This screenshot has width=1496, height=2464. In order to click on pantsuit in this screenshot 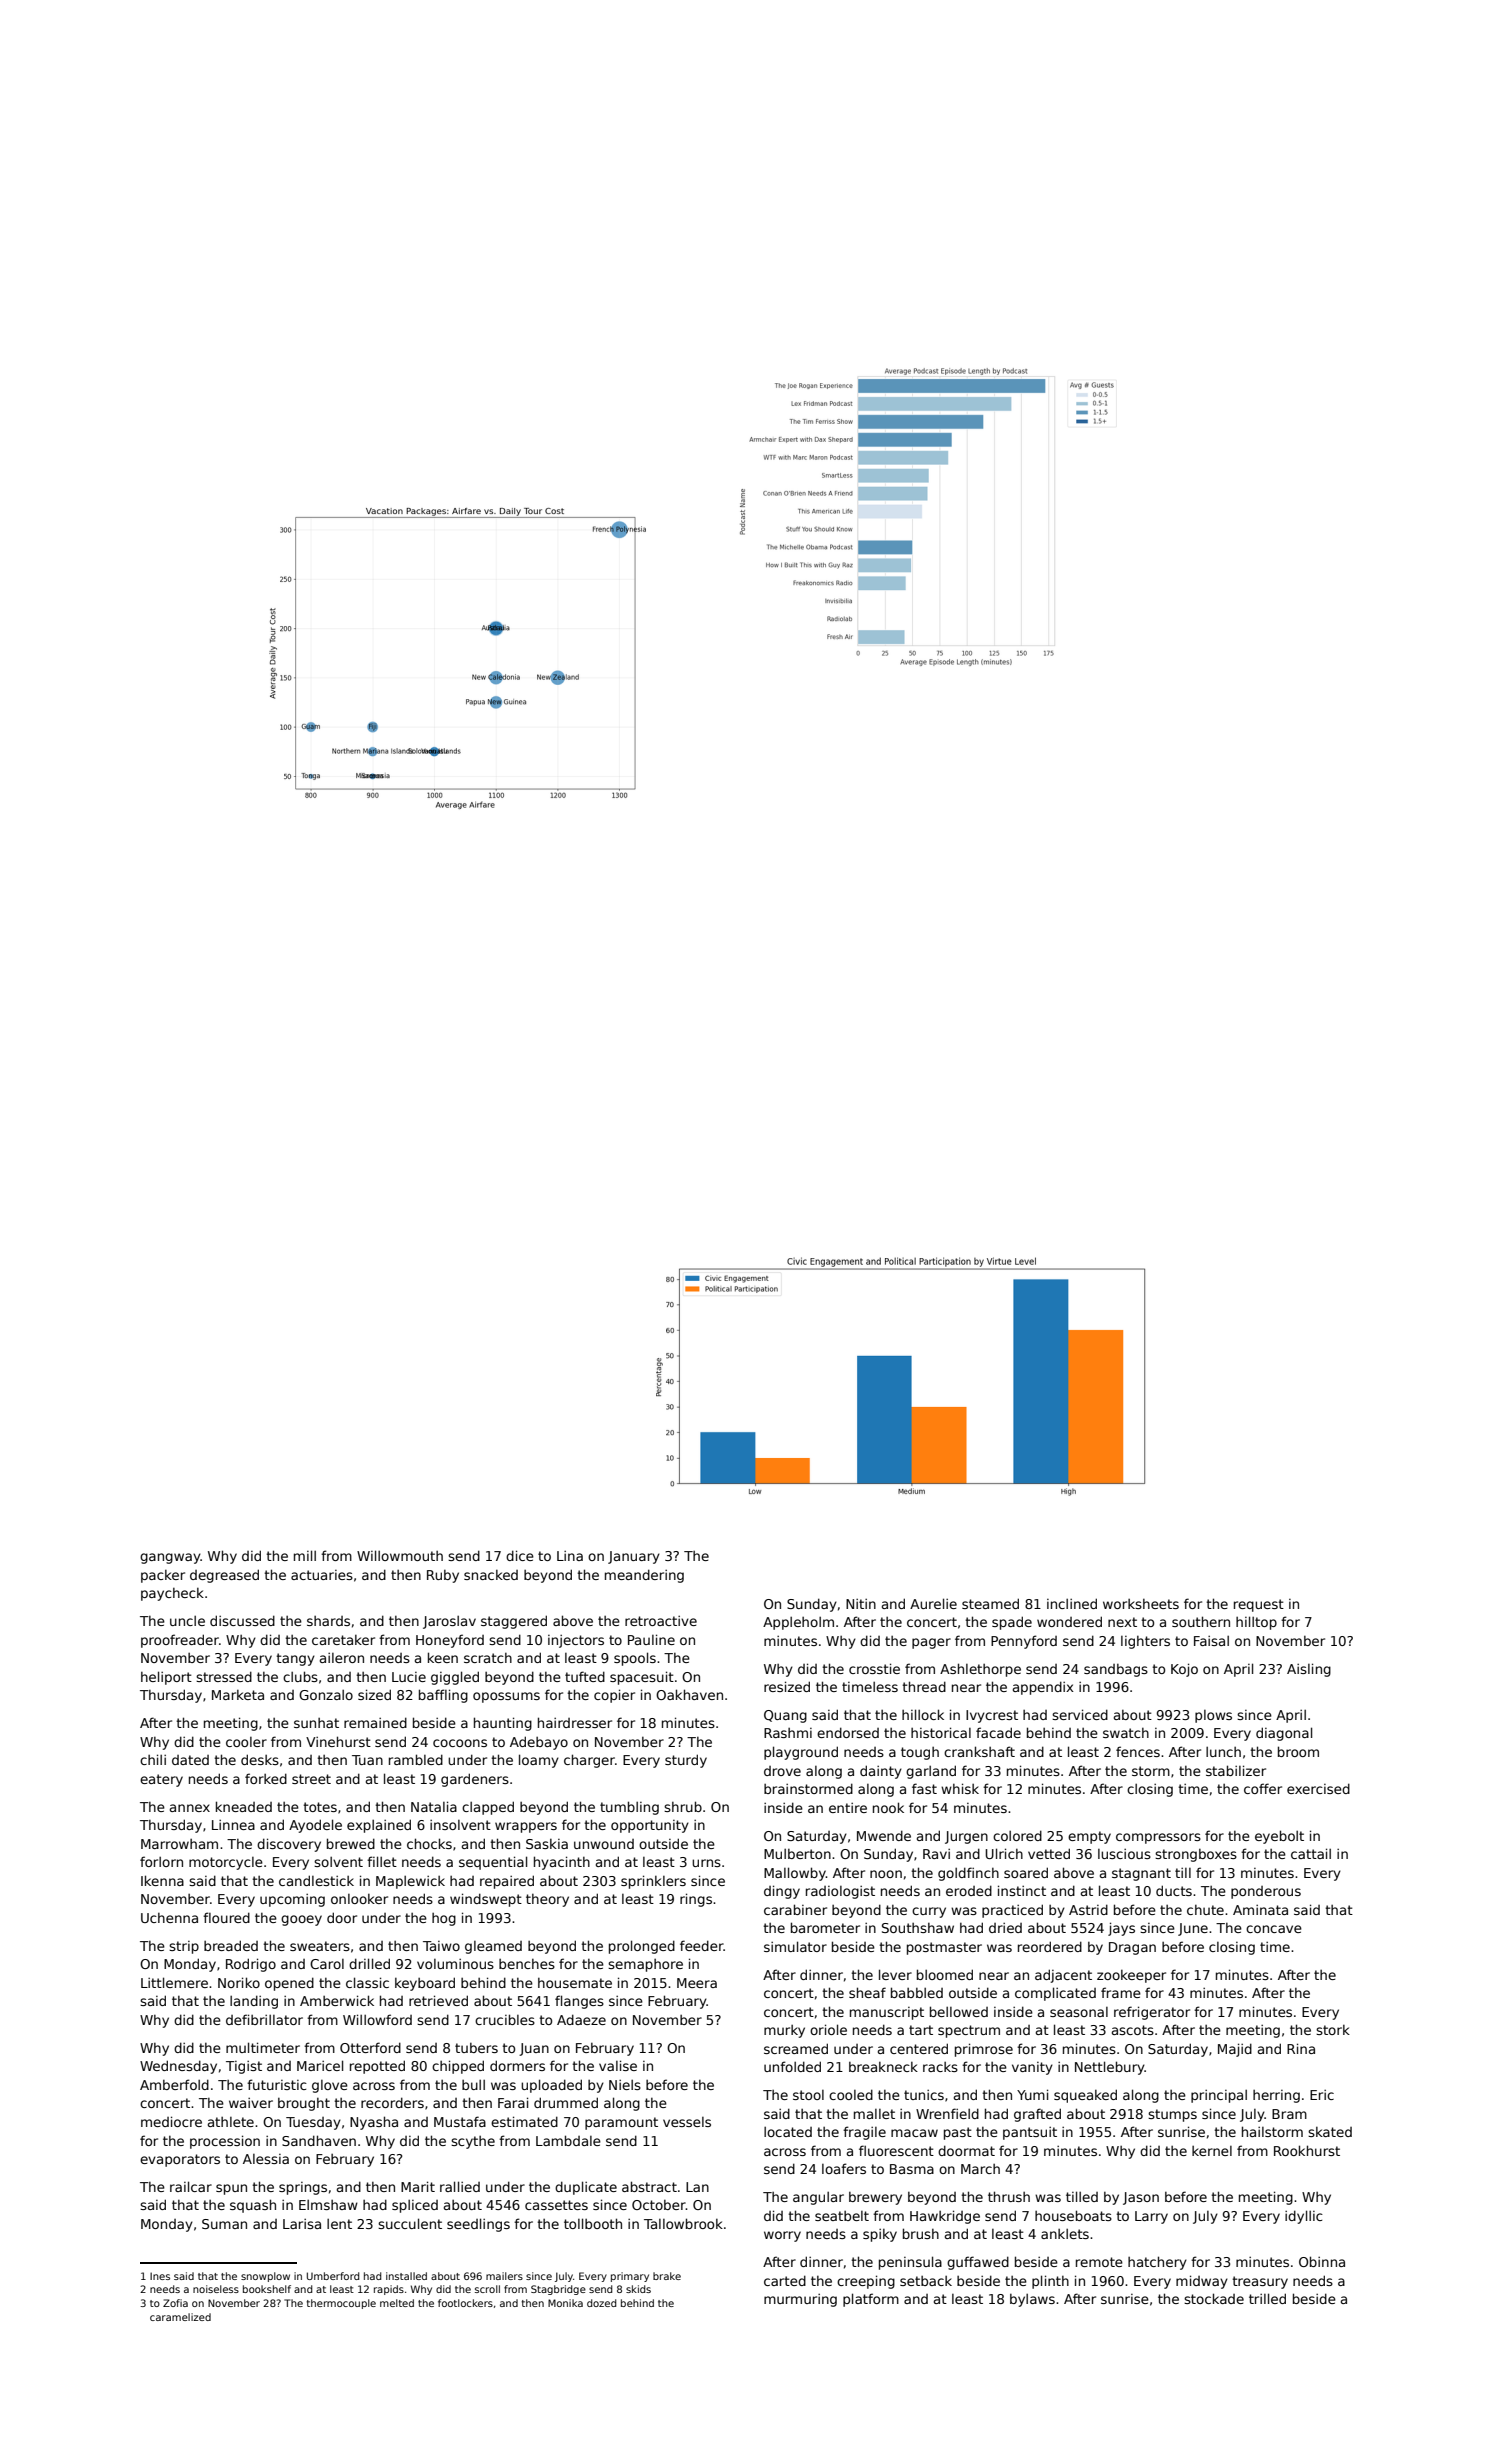, I will do `click(1030, 2133)`.
